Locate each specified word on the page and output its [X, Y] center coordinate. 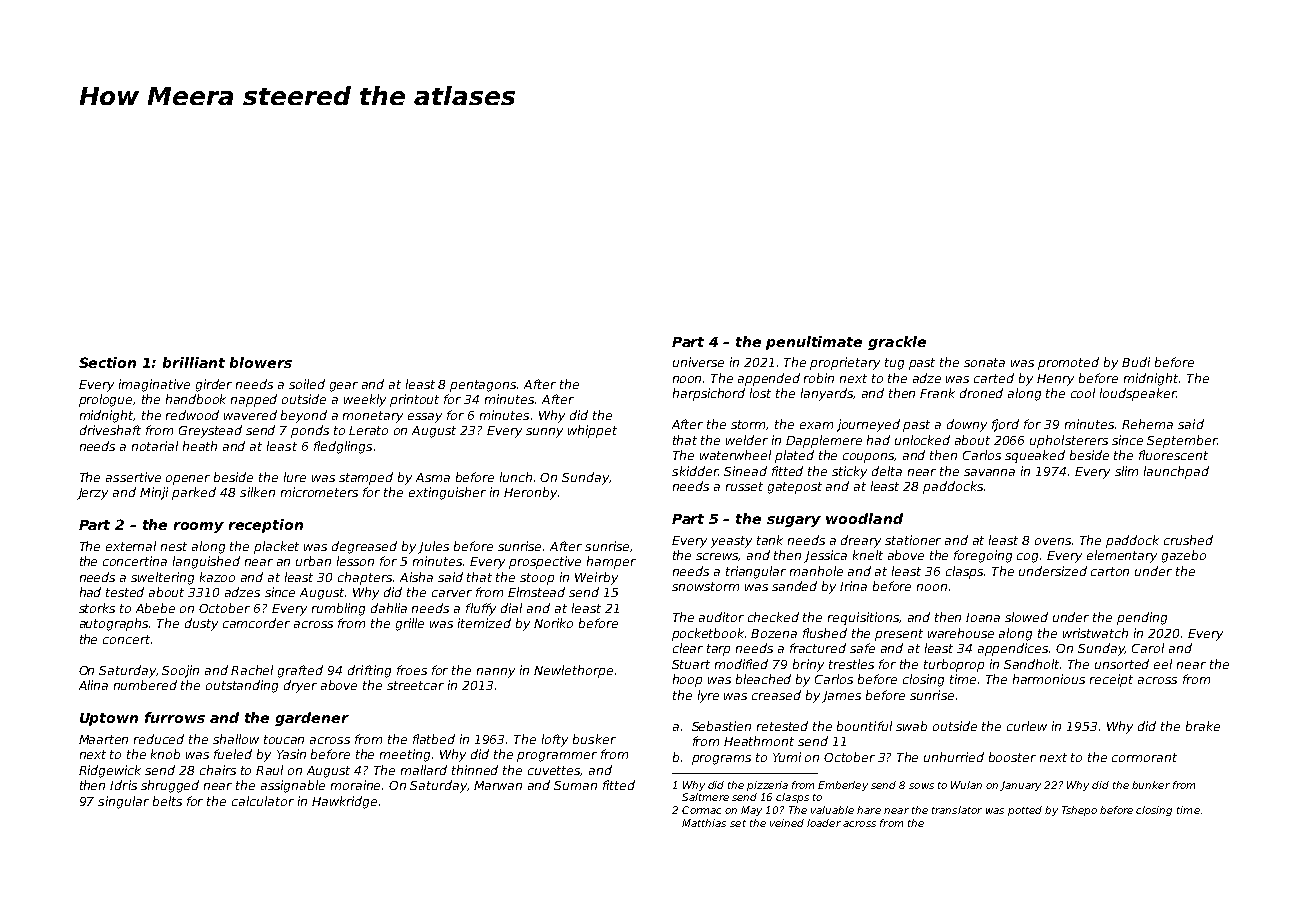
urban [313, 561]
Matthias [704, 823]
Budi [1136, 362]
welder [747, 440]
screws [717, 557]
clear [688, 648]
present [899, 635]
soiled [307, 384]
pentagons [483, 386]
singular [123, 802]
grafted [300, 671]
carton [1110, 571]
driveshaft [110, 430]
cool [1083, 393]
